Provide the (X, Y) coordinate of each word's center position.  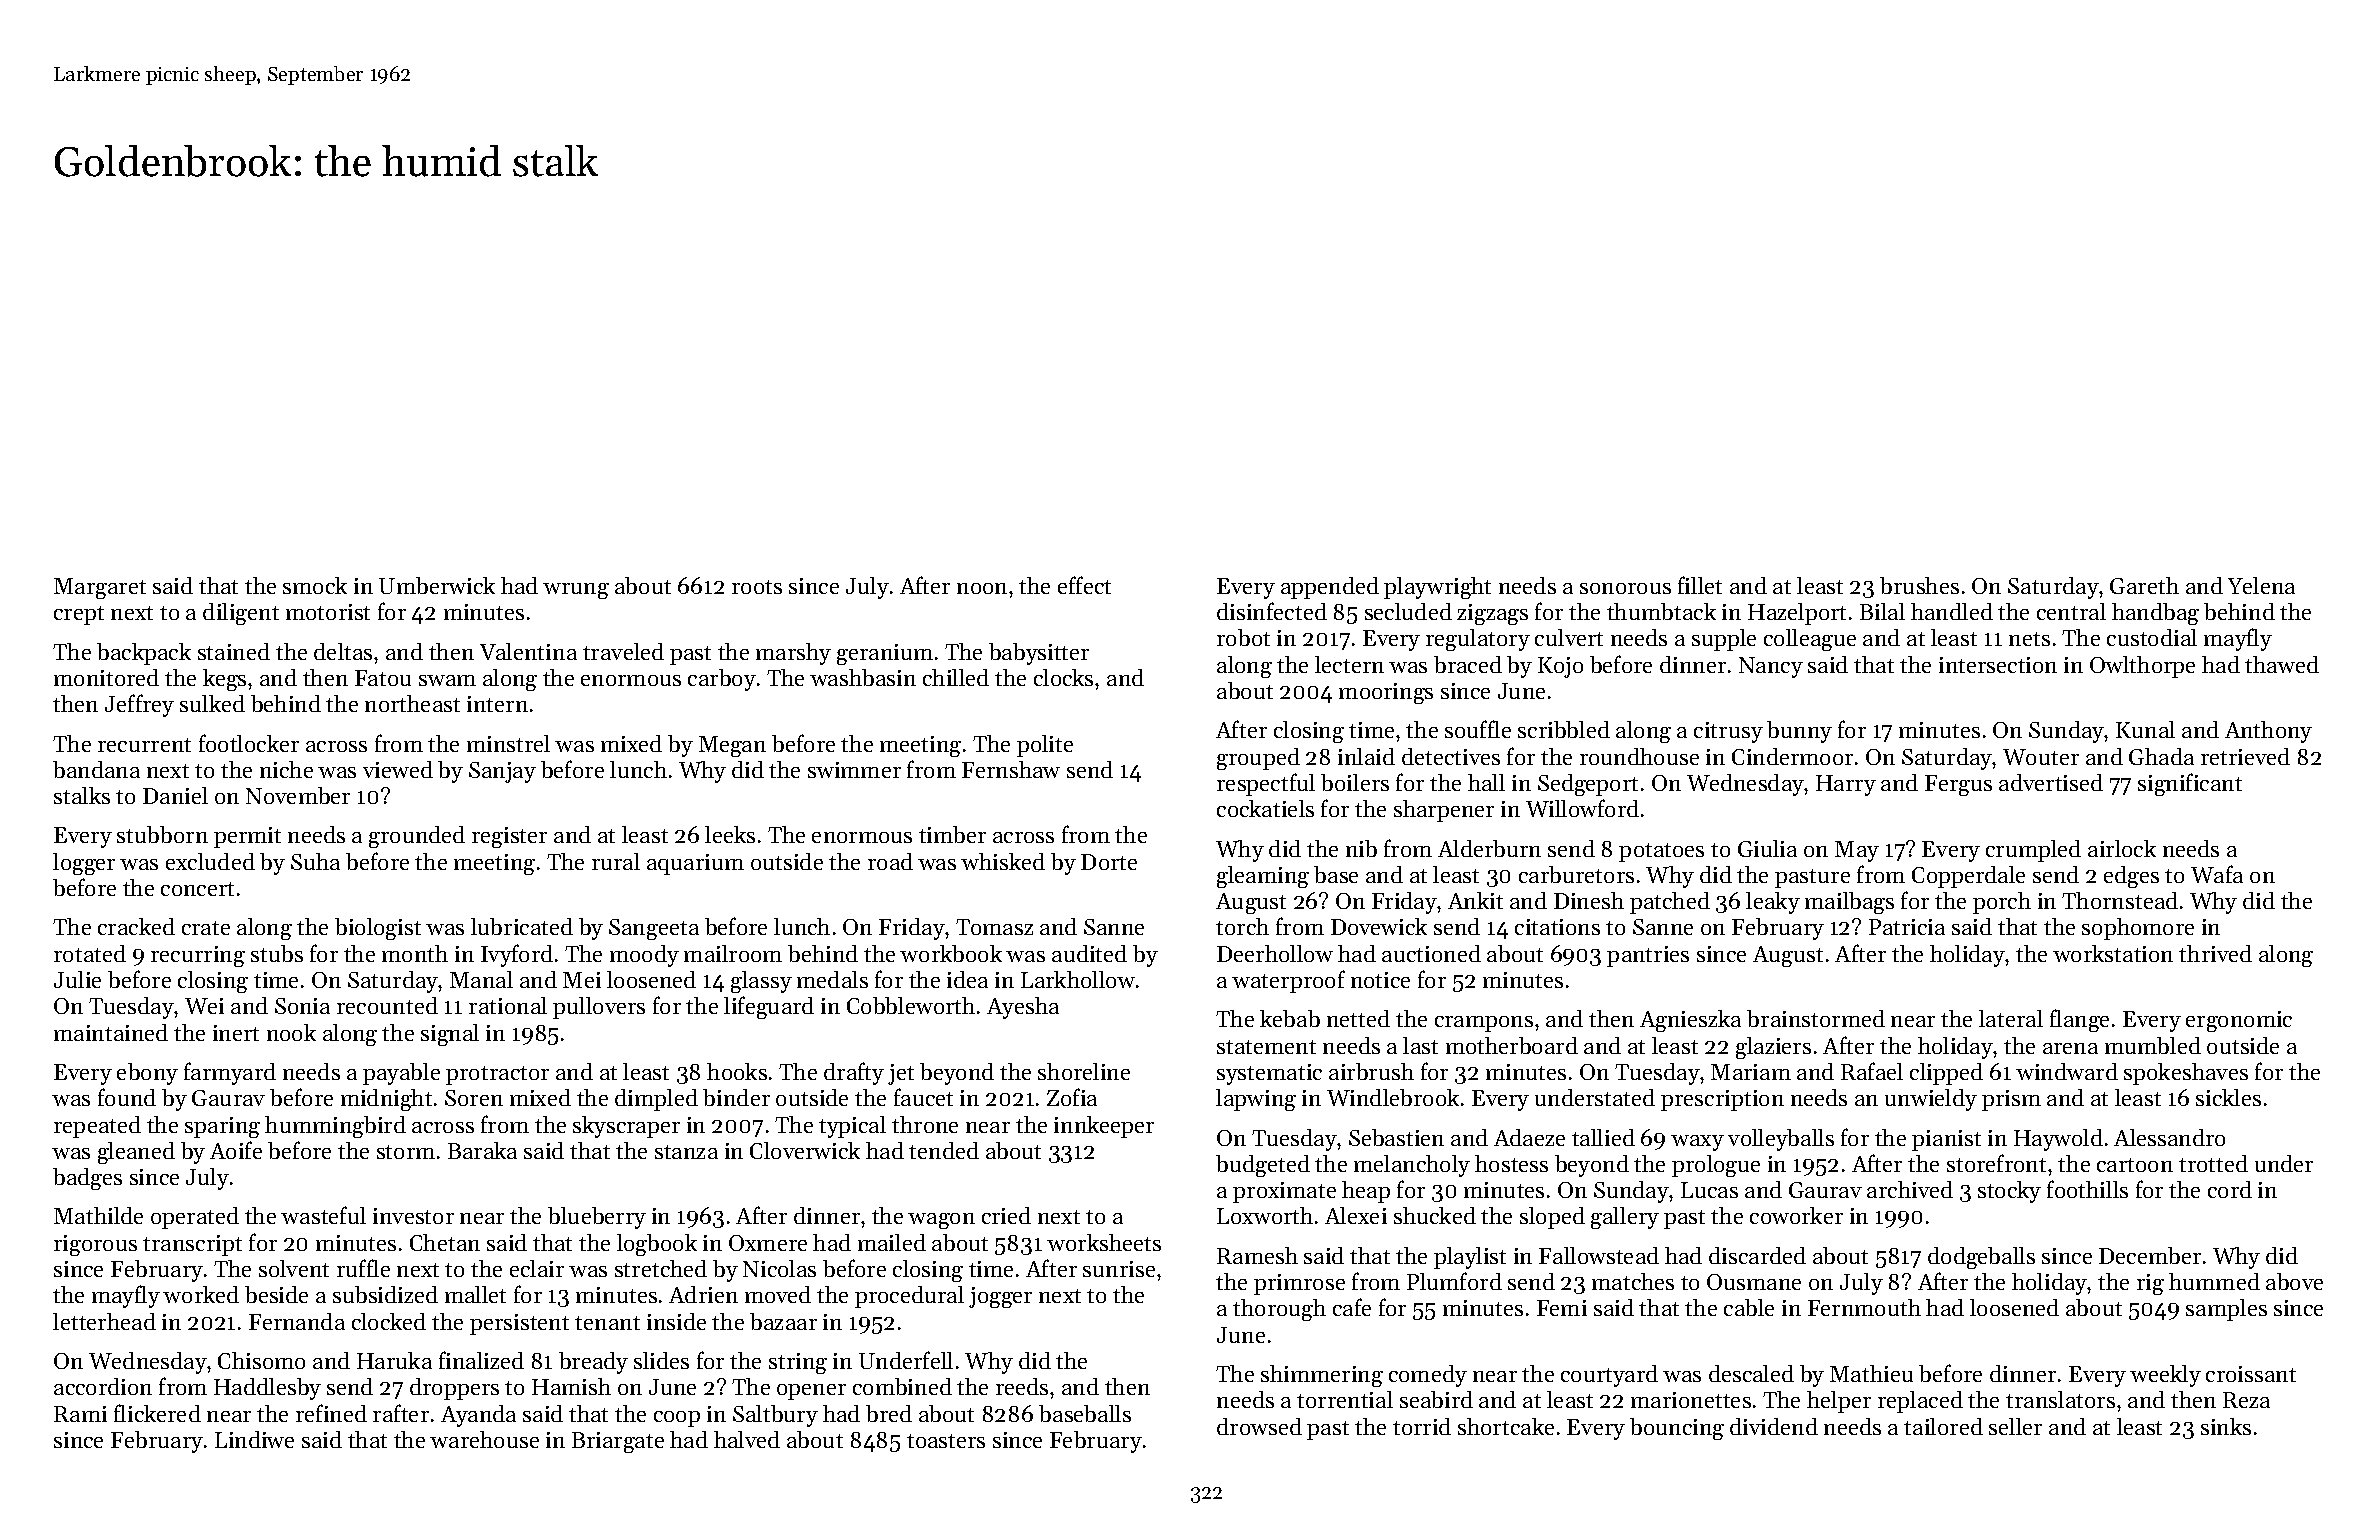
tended (944, 1150)
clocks (1063, 677)
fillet (1700, 585)
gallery (1625, 1218)
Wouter (2041, 757)
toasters (946, 1441)
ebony (147, 1074)
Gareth (2144, 585)
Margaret (100, 588)
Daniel (175, 795)
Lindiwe (254, 1439)
